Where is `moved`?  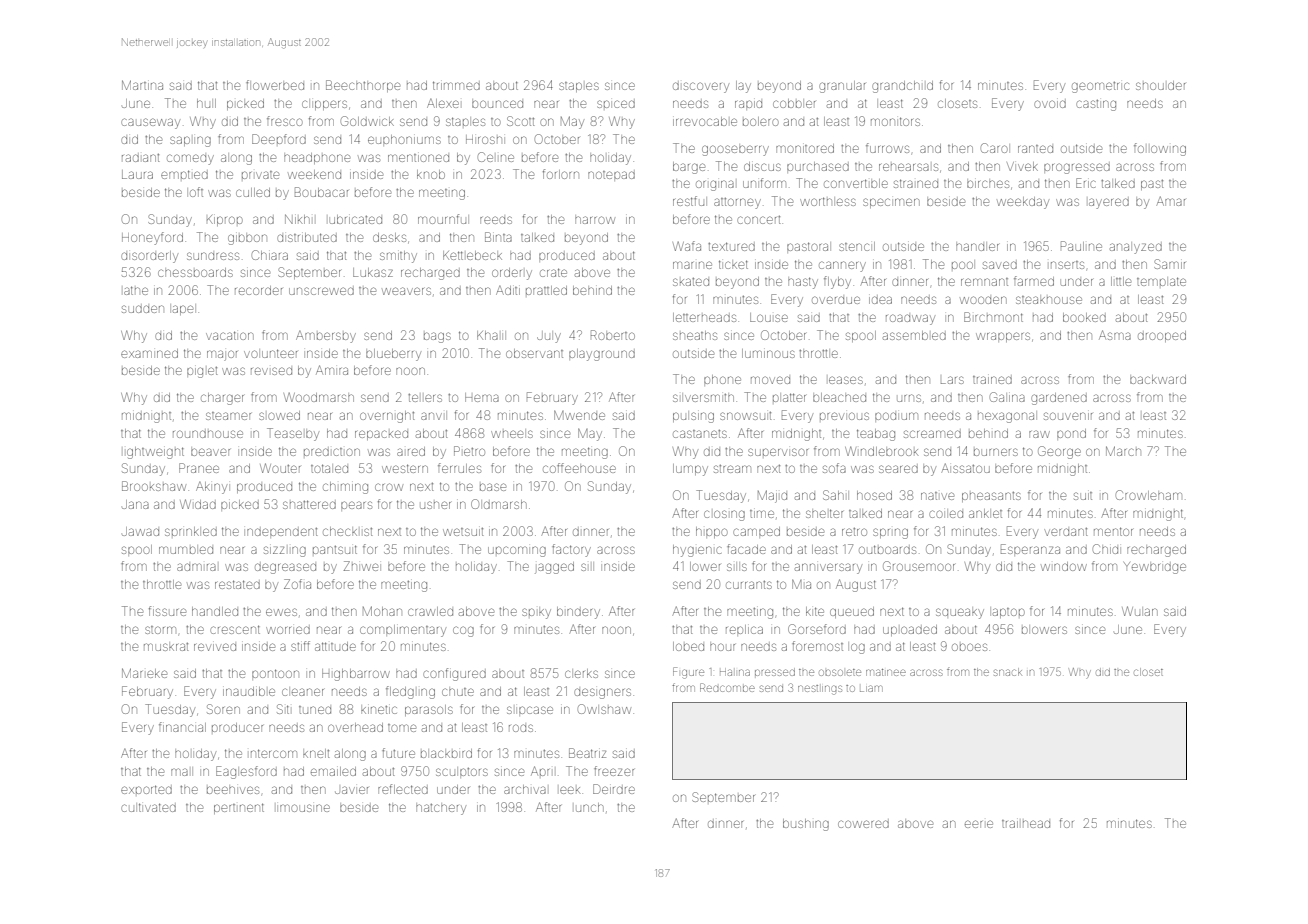 moved is located at coordinates (770, 380).
